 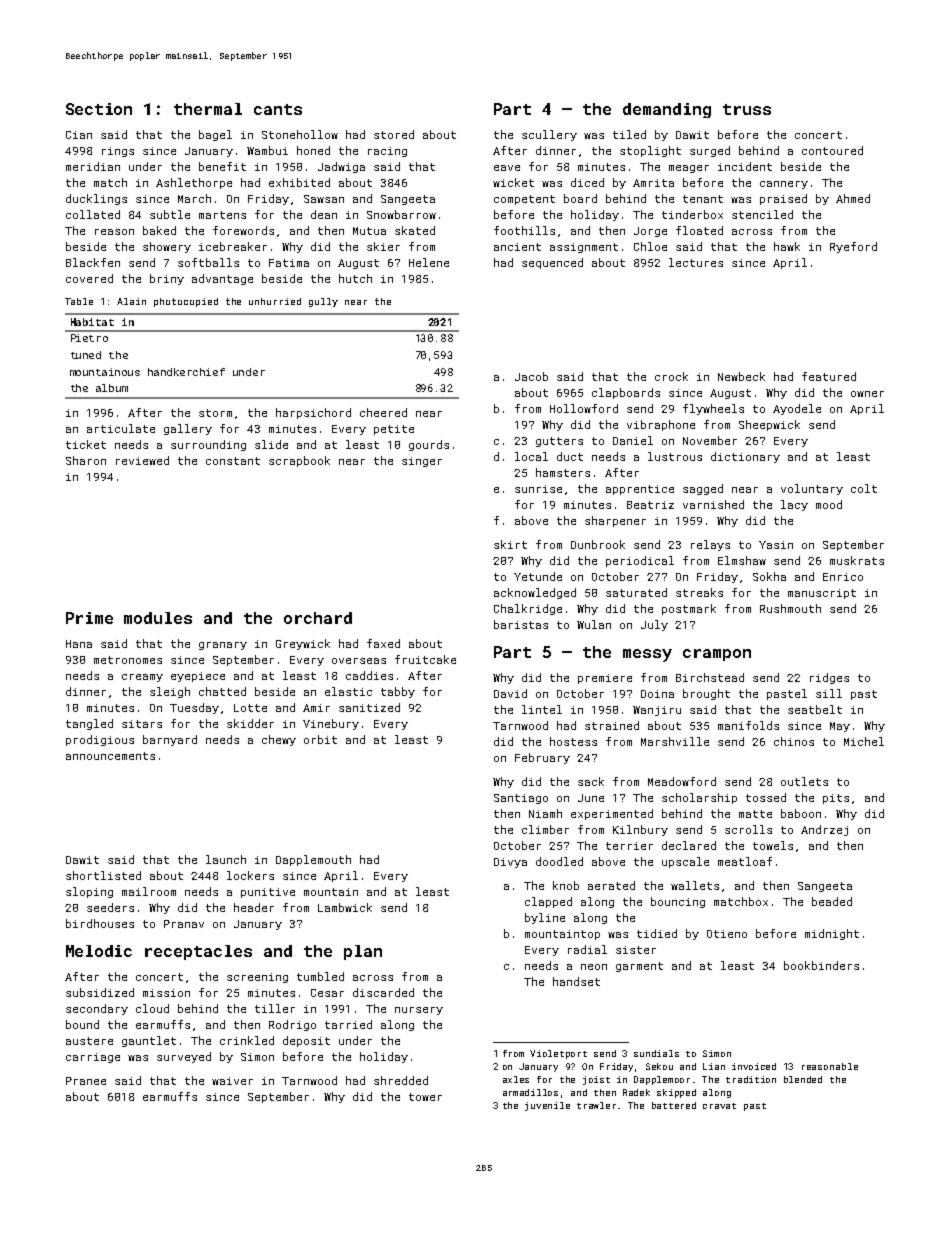 What do you see at coordinates (510, 544) in the screenshot?
I see `skirt` at bounding box center [510, 544].
